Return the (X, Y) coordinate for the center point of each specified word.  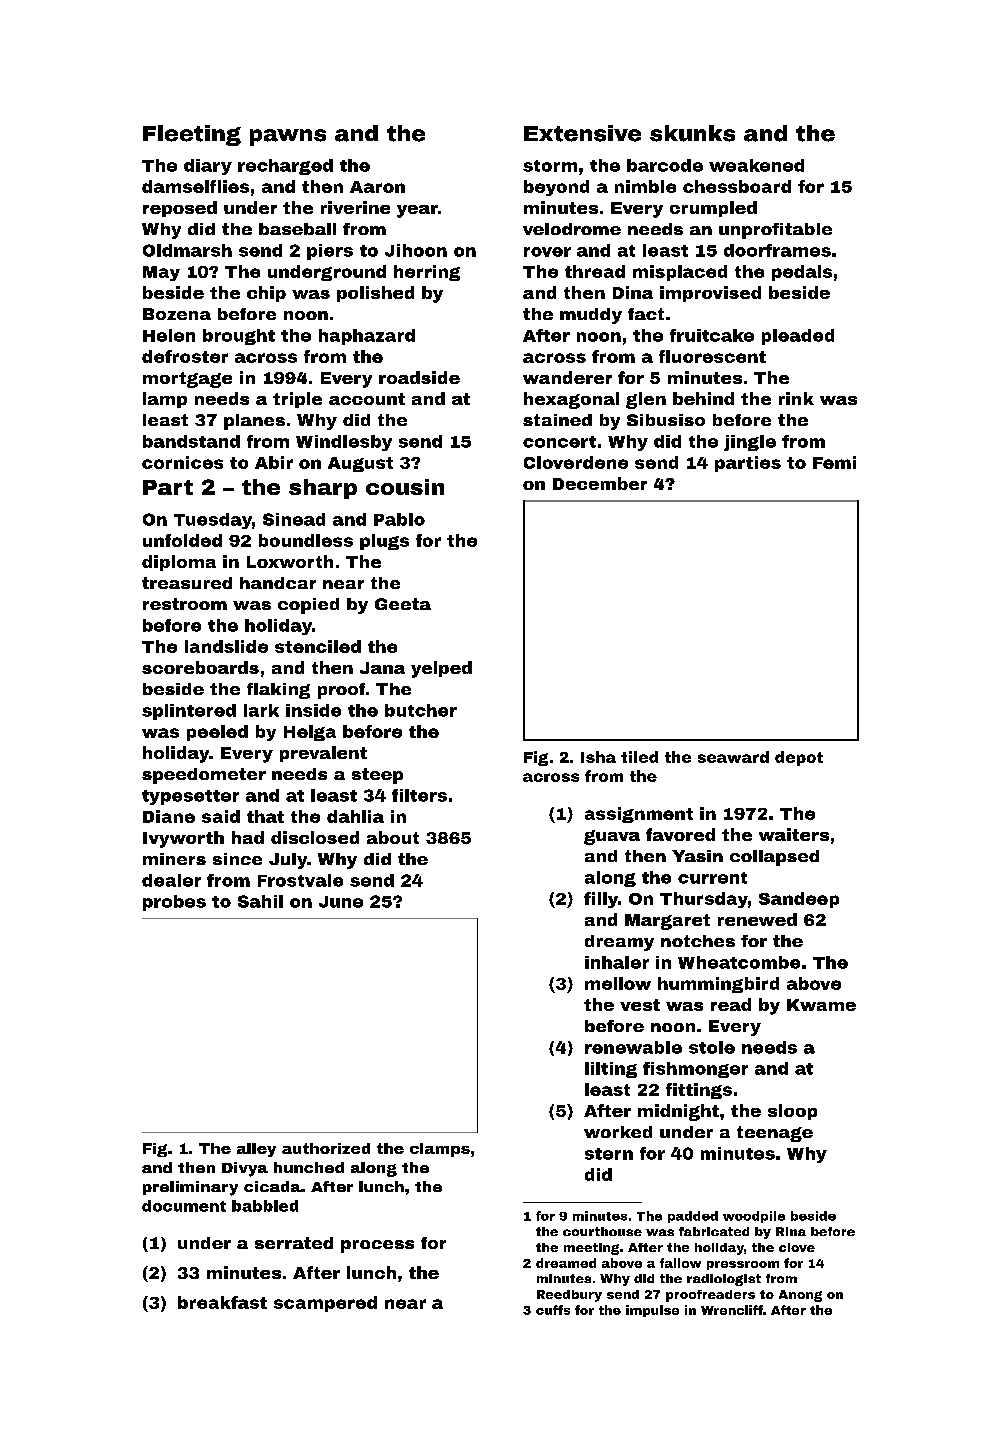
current (712, 878)
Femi (834, 462)
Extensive (582, 133)
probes (174, 903)
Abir (274, 462)
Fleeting (192, 135)
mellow (618, 983)
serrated (294, 1243)
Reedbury (569, 1296)
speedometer (204, 776)
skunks (692, 133)
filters (419, 795)
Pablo (399, 519)
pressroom (743, 1265)
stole (712, 1047)
